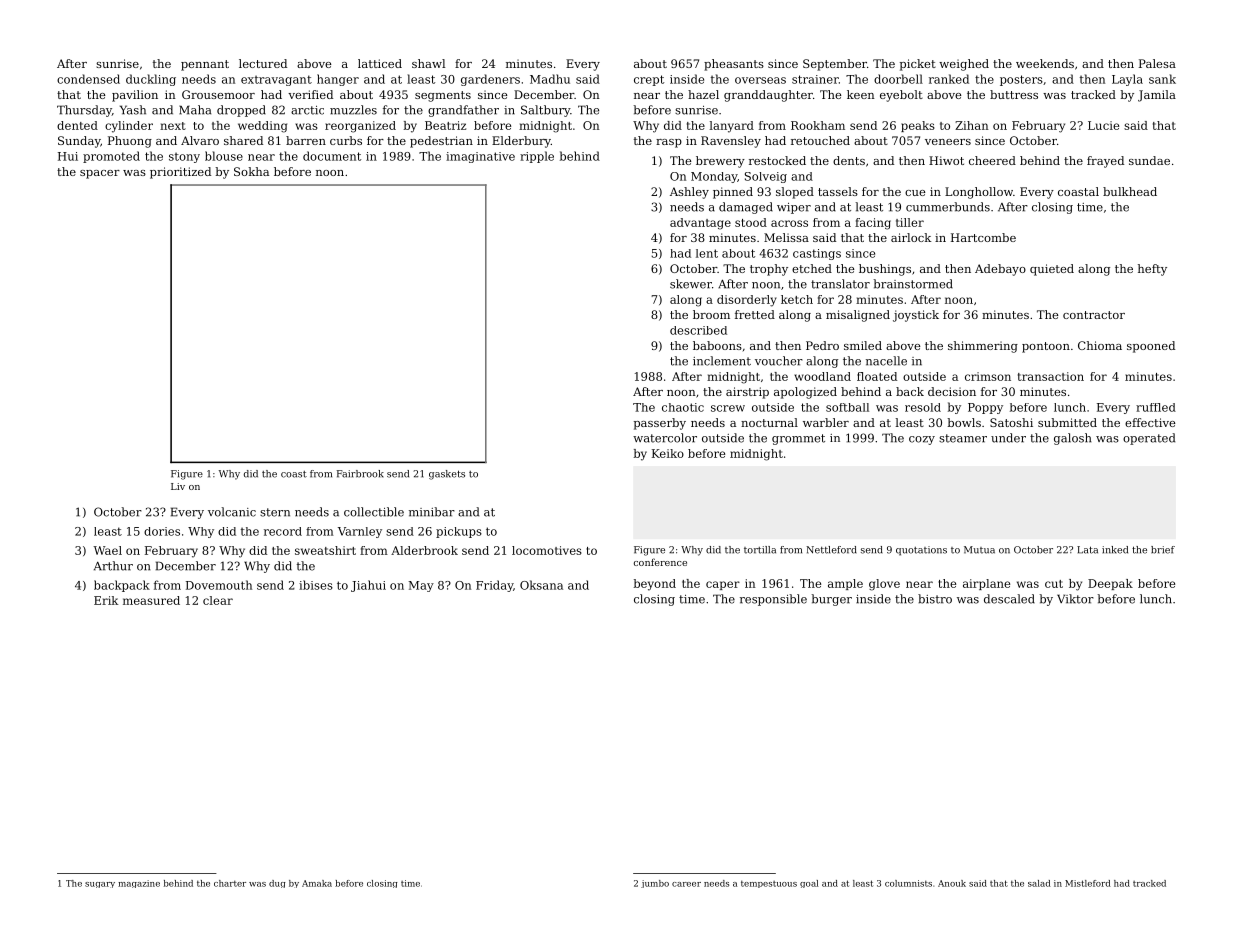 The width and height of the screenshot is (1233, 952). What do you see at coordinates (769, 884) in the screenshot?
I see `tempestuous` at bounding box center [769, 884].
